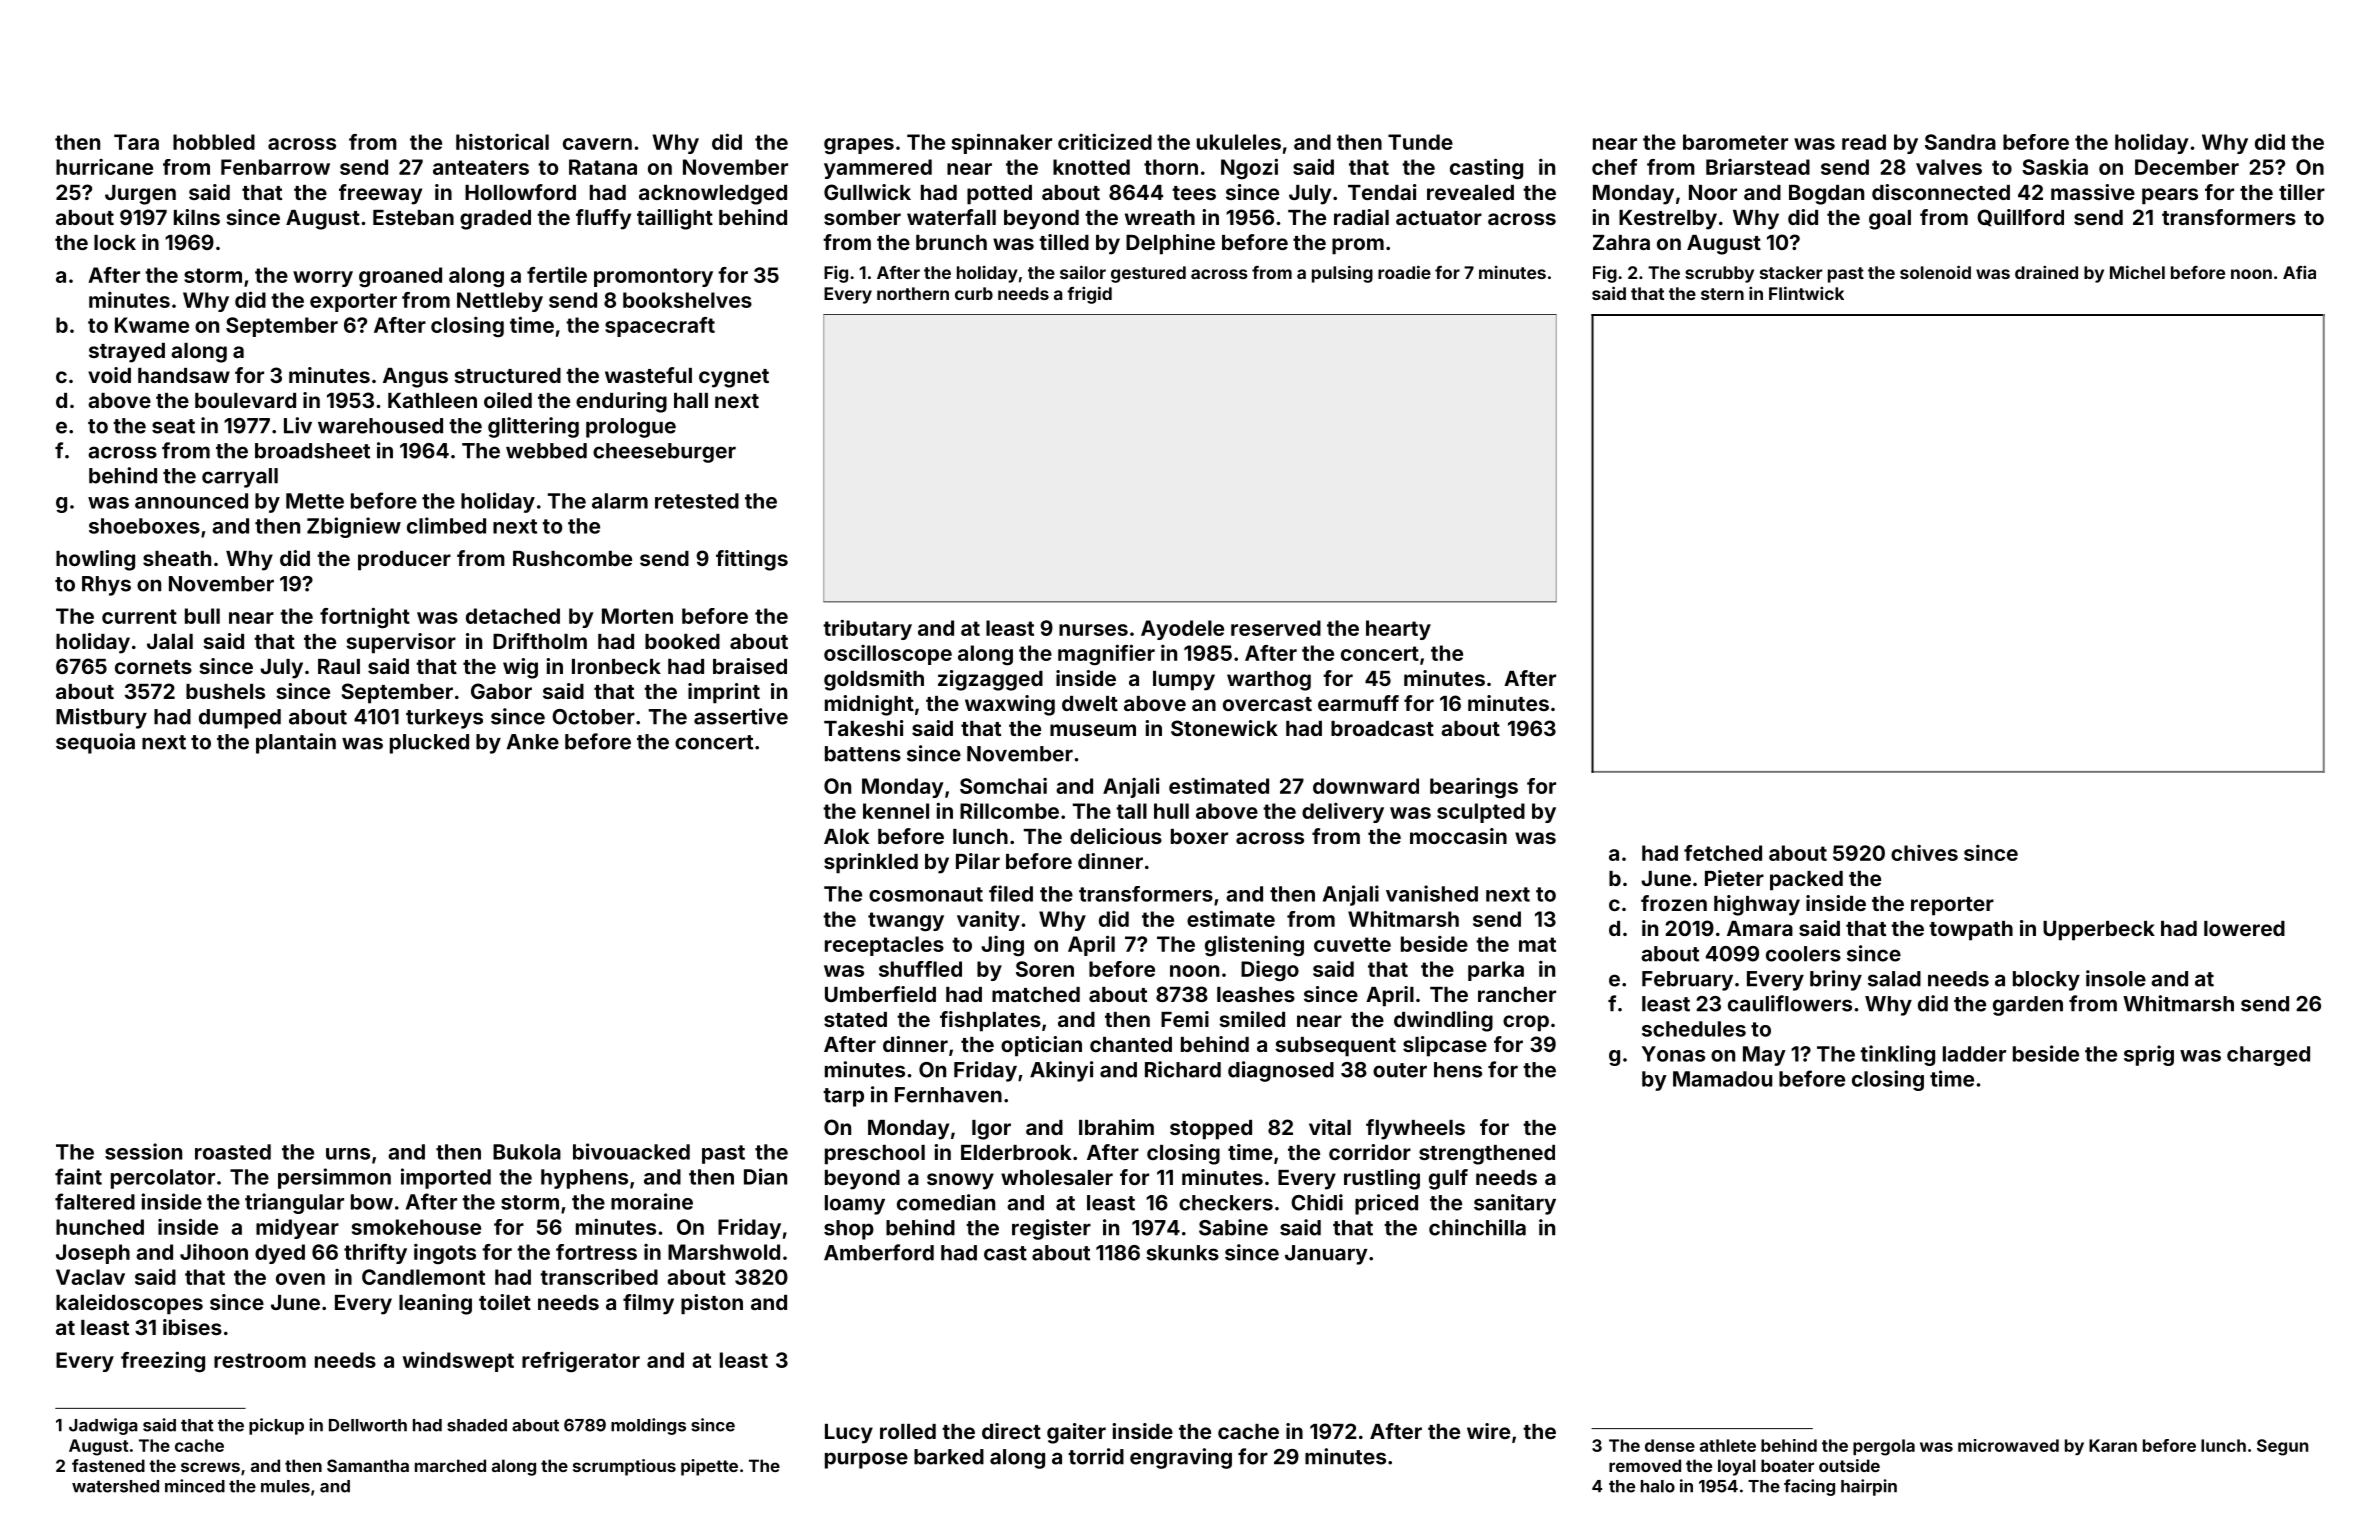 The height and width of the page is (1540, 2380). What do you see at coordinates (296, 743) in the page?
I see `plantain` at bounding box center [296, 743].
